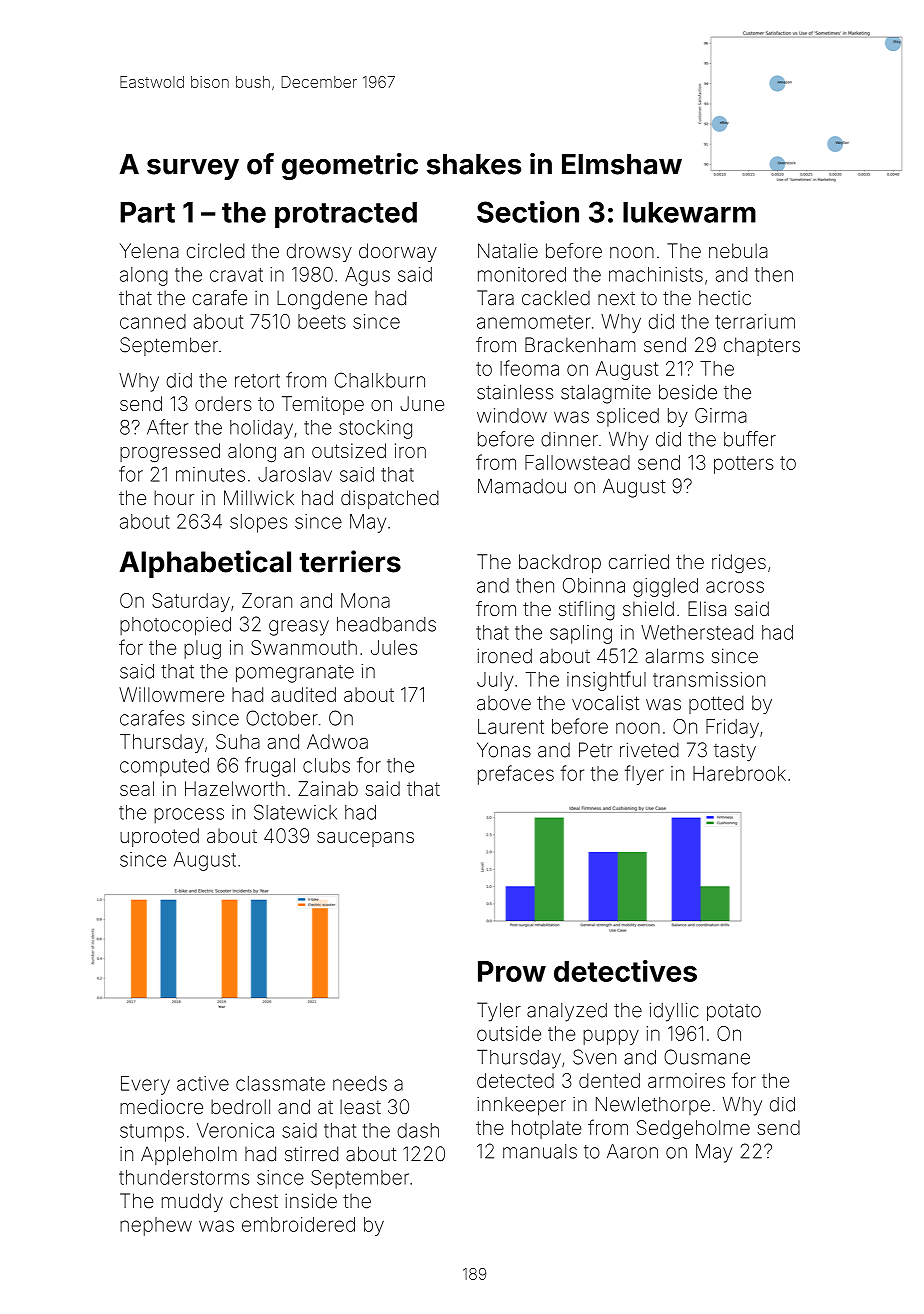  Describe the element at coordinates (223, 403) in the screenshot. I see `orders` at that location.
